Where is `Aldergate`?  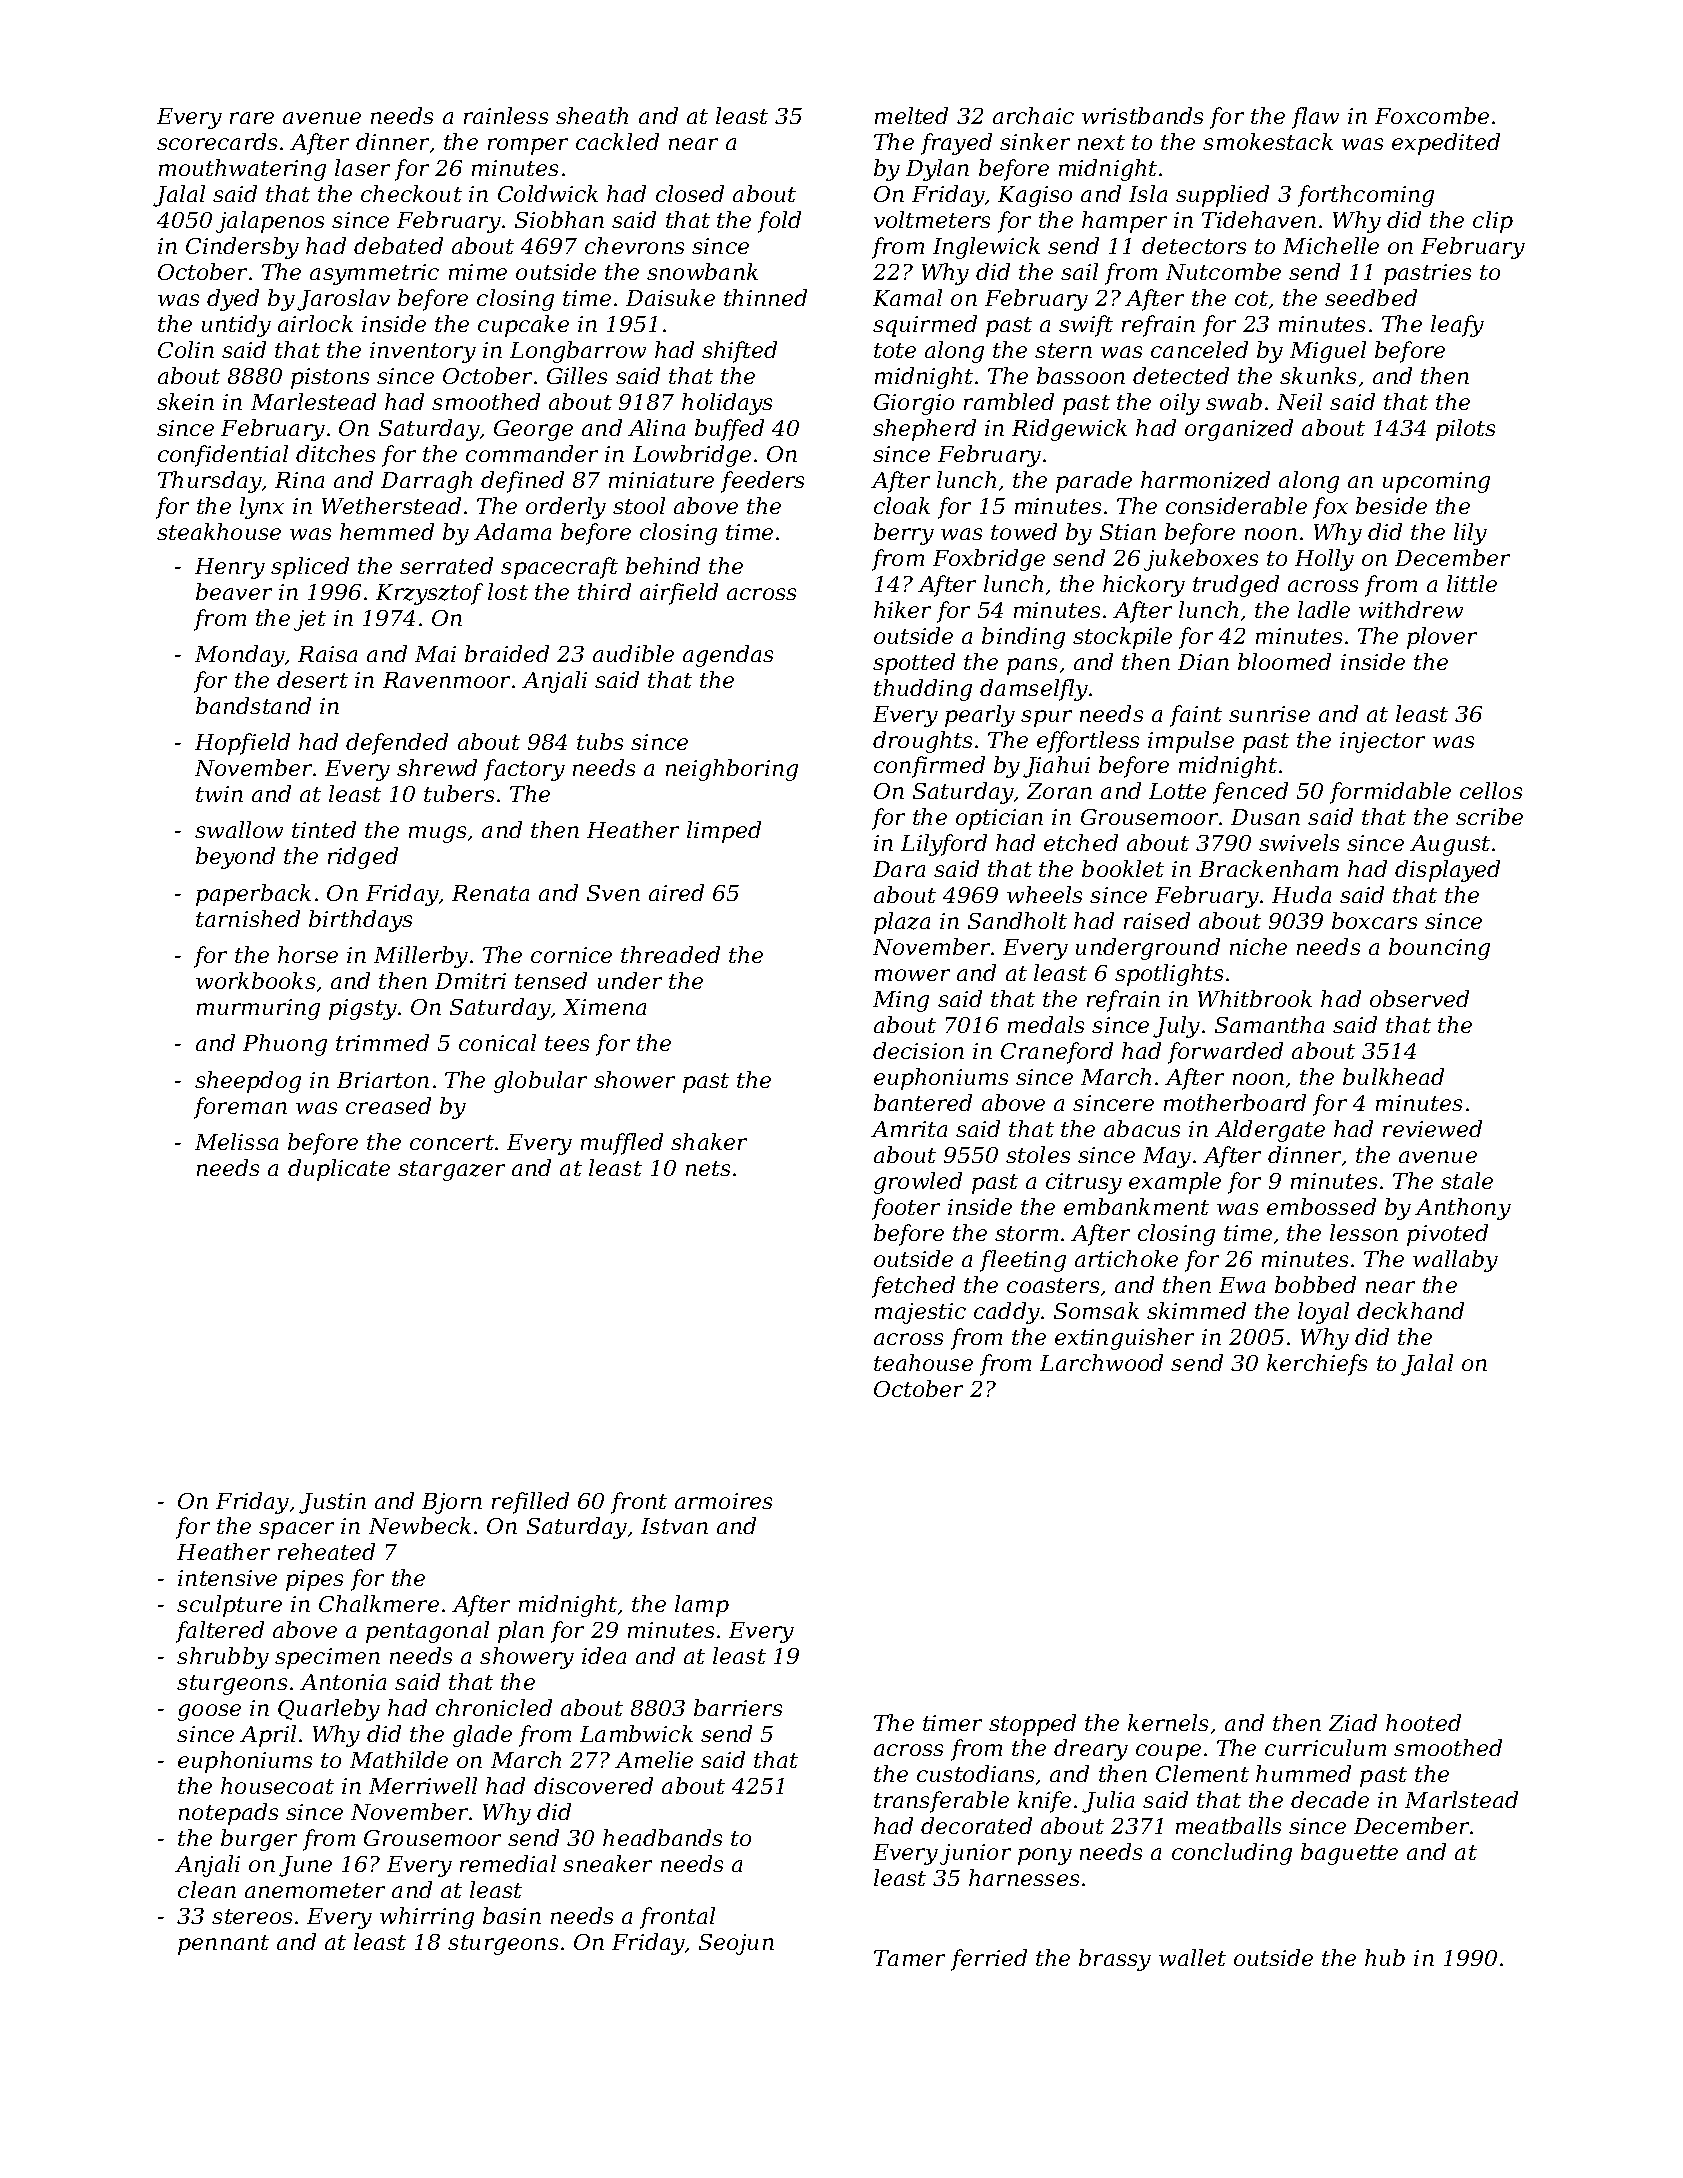
Aldergate is located at coordinates (1270, 1131).
